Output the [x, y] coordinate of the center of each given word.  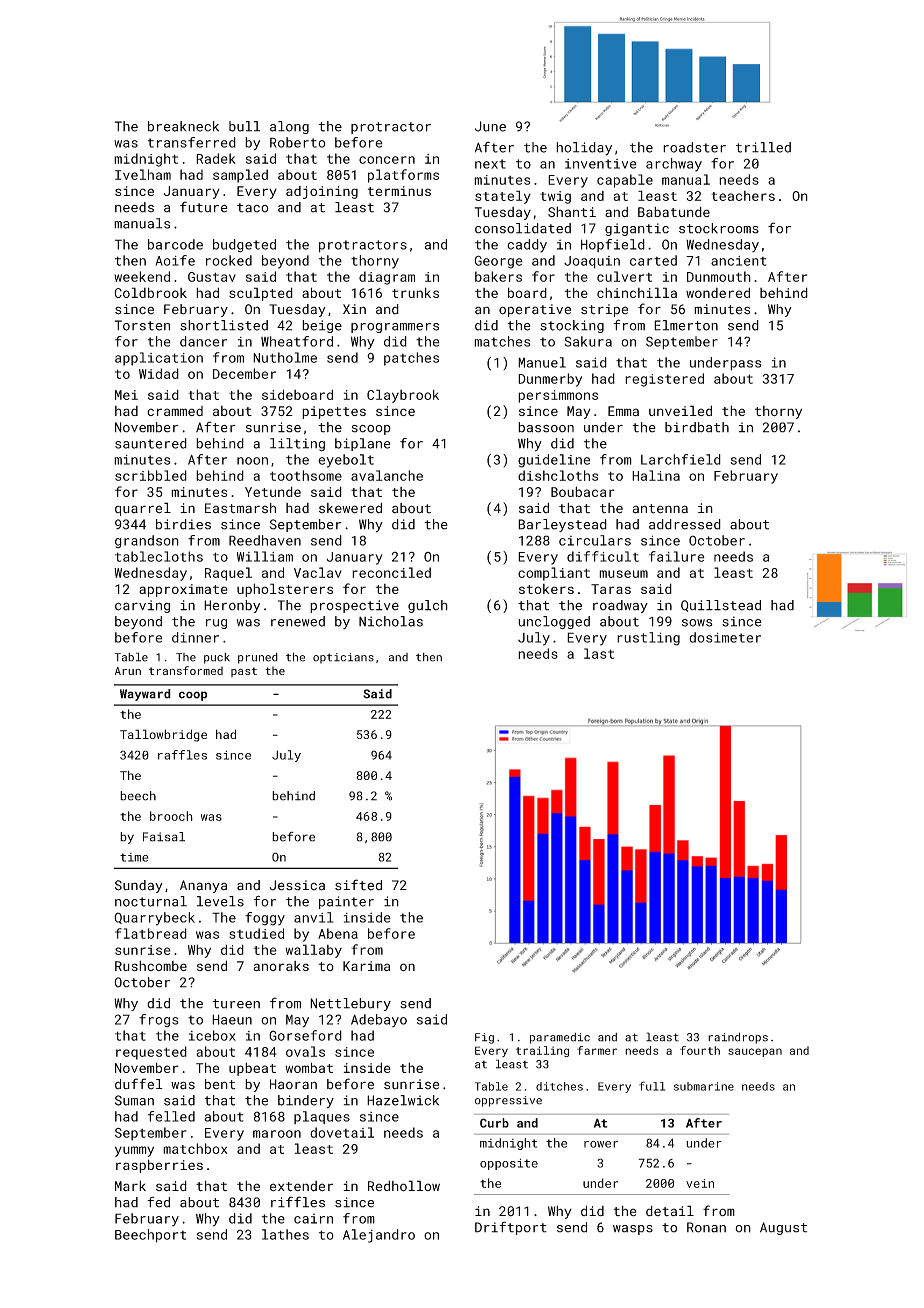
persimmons [558, 396]
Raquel [228, 574]
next [490, 164]
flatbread [151, 933]
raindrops [738, 1038]
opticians [343, 658]
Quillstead [721, 606]
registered [664, 380]
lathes [285, 1234]
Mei [126, 395]
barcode [175, 244]
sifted [358, 885]
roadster [694, 147]
